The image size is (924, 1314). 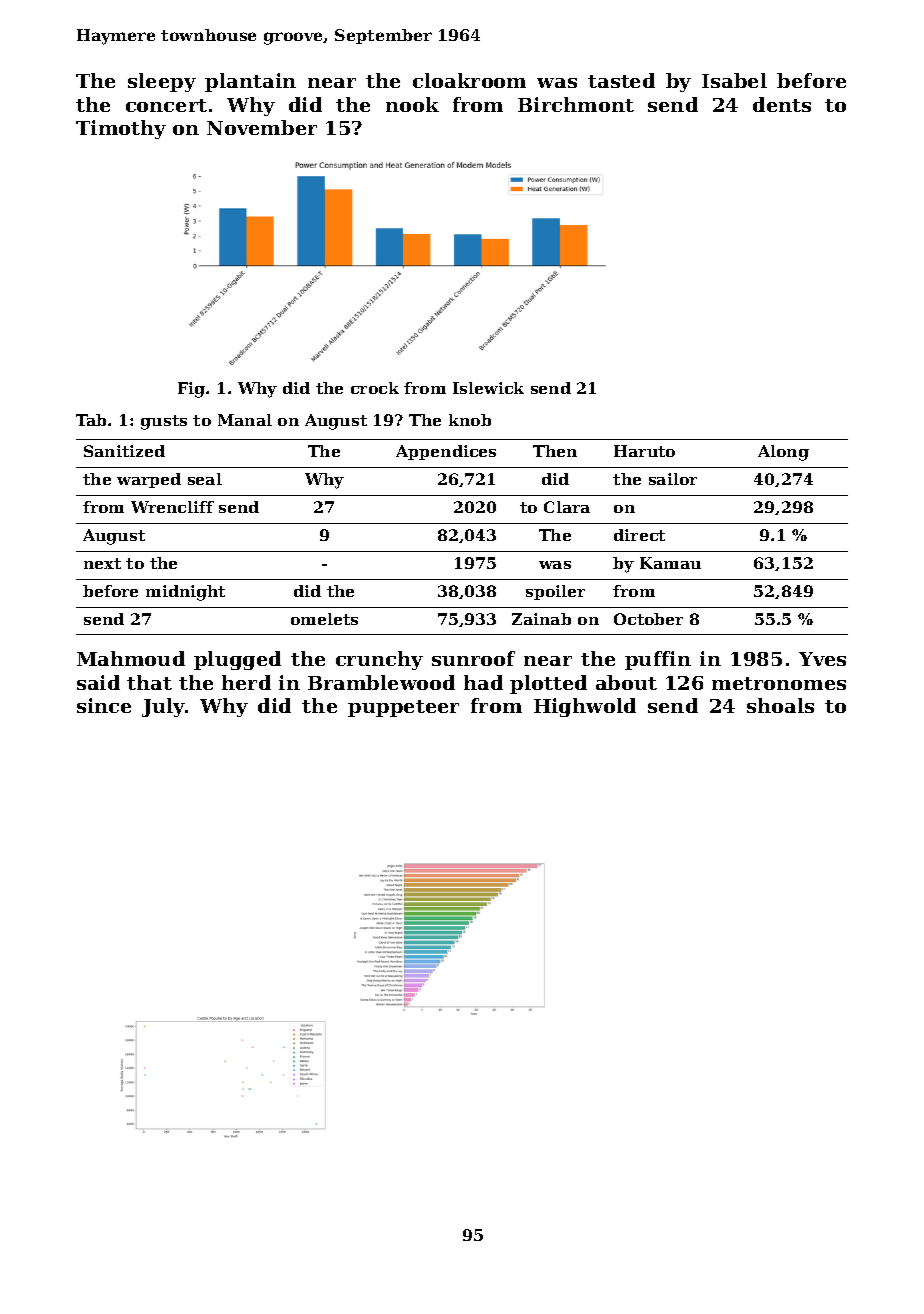 I want to click on Along, so click(x=783, y=453).
